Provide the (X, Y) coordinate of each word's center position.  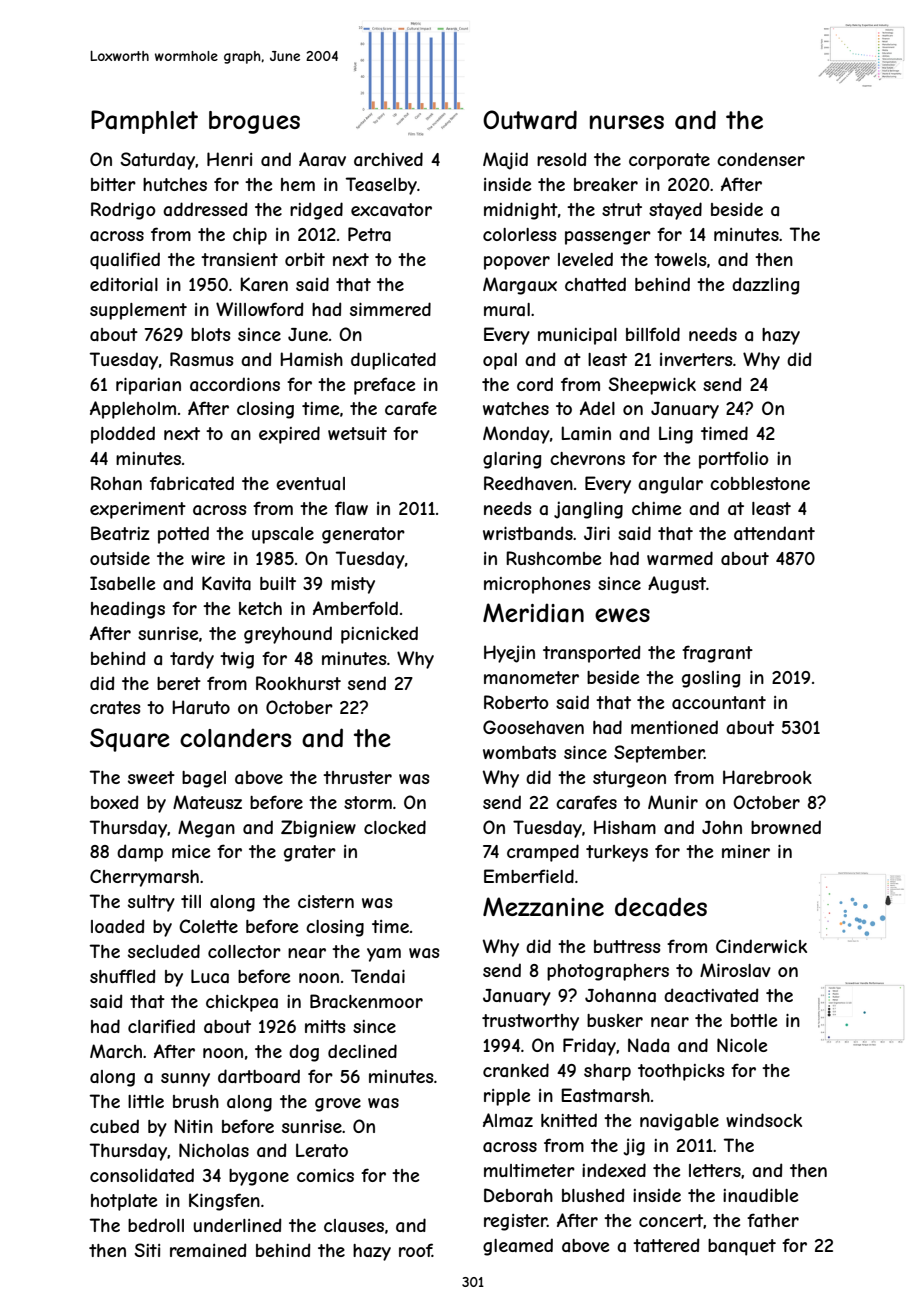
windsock (764, 1120)
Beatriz (120, 533)
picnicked (379, 635)
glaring (512, 460)
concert (671, 1220)
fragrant (717, 654)
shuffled (122, 976)
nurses (627, 122)
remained (208, 1250)
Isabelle (122, 583)
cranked (516, 1070)
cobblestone (760, 483)
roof (415, 1250)
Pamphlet (144, 122)
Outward (530, 120)
